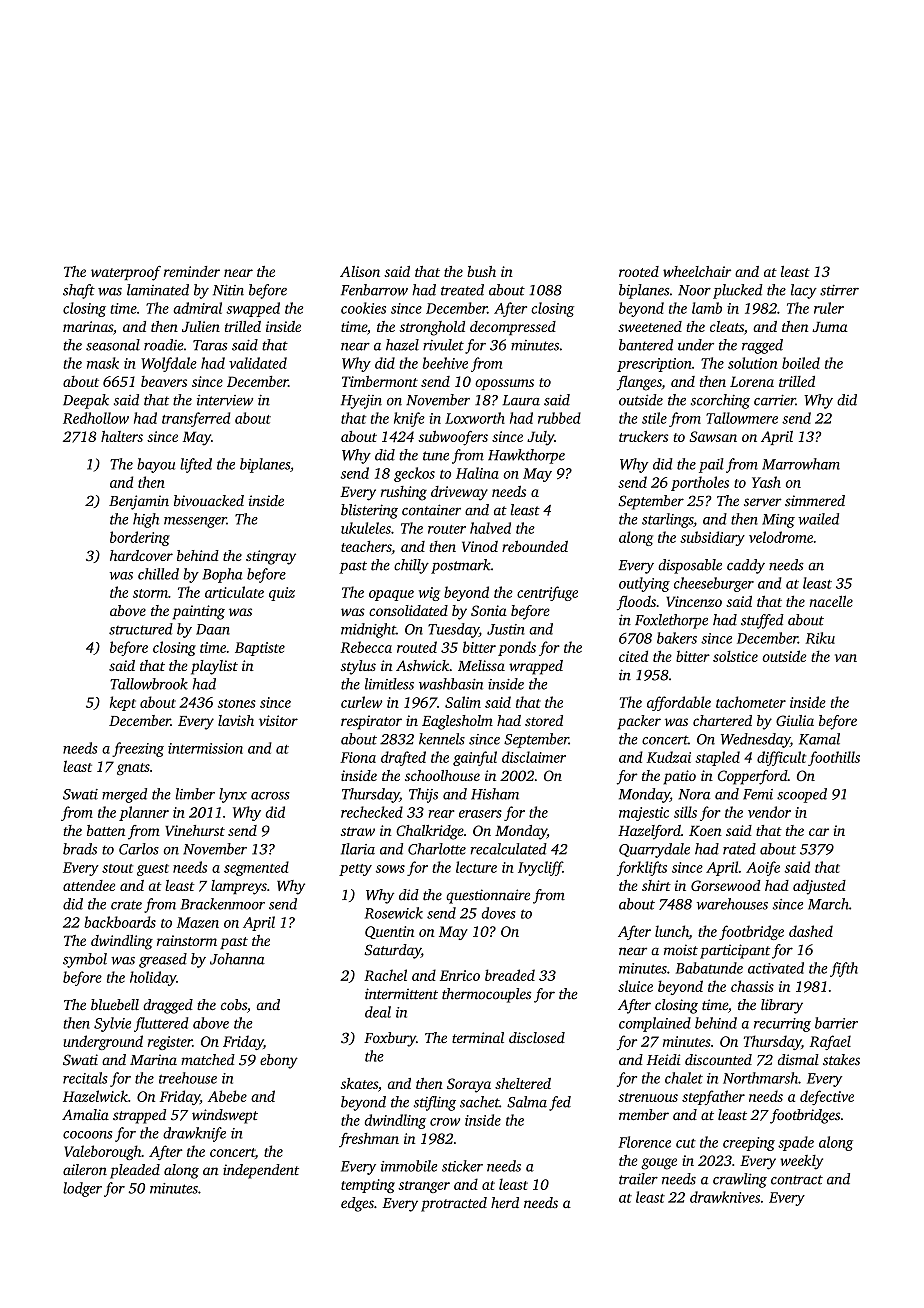 This screenshot has width=924, height=1308. What do you see at coordinates (681, 950) in the screenshot?
I see `moist` at bounding box center [681, 950].
